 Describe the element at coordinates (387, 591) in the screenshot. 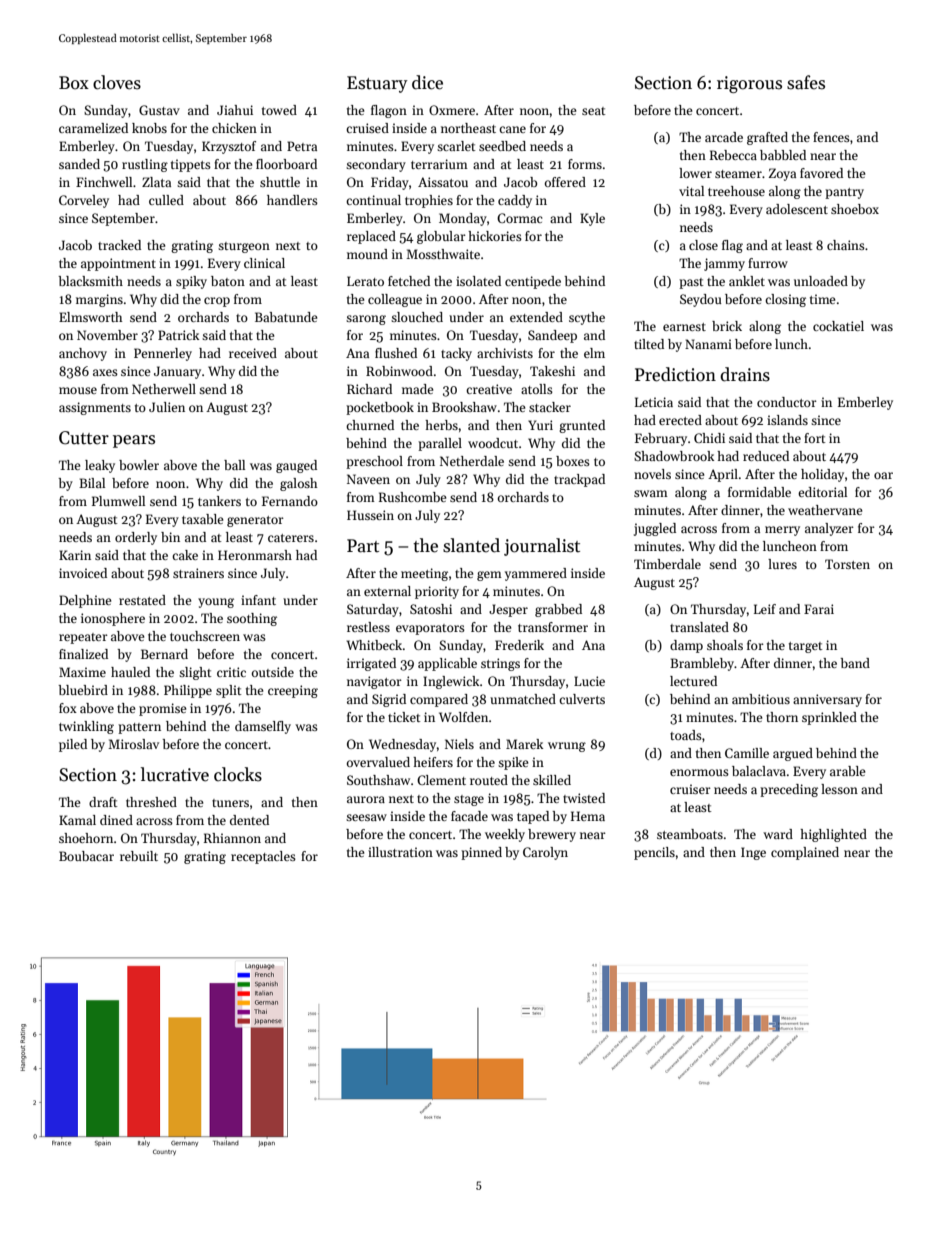

I see `external` at that location.
